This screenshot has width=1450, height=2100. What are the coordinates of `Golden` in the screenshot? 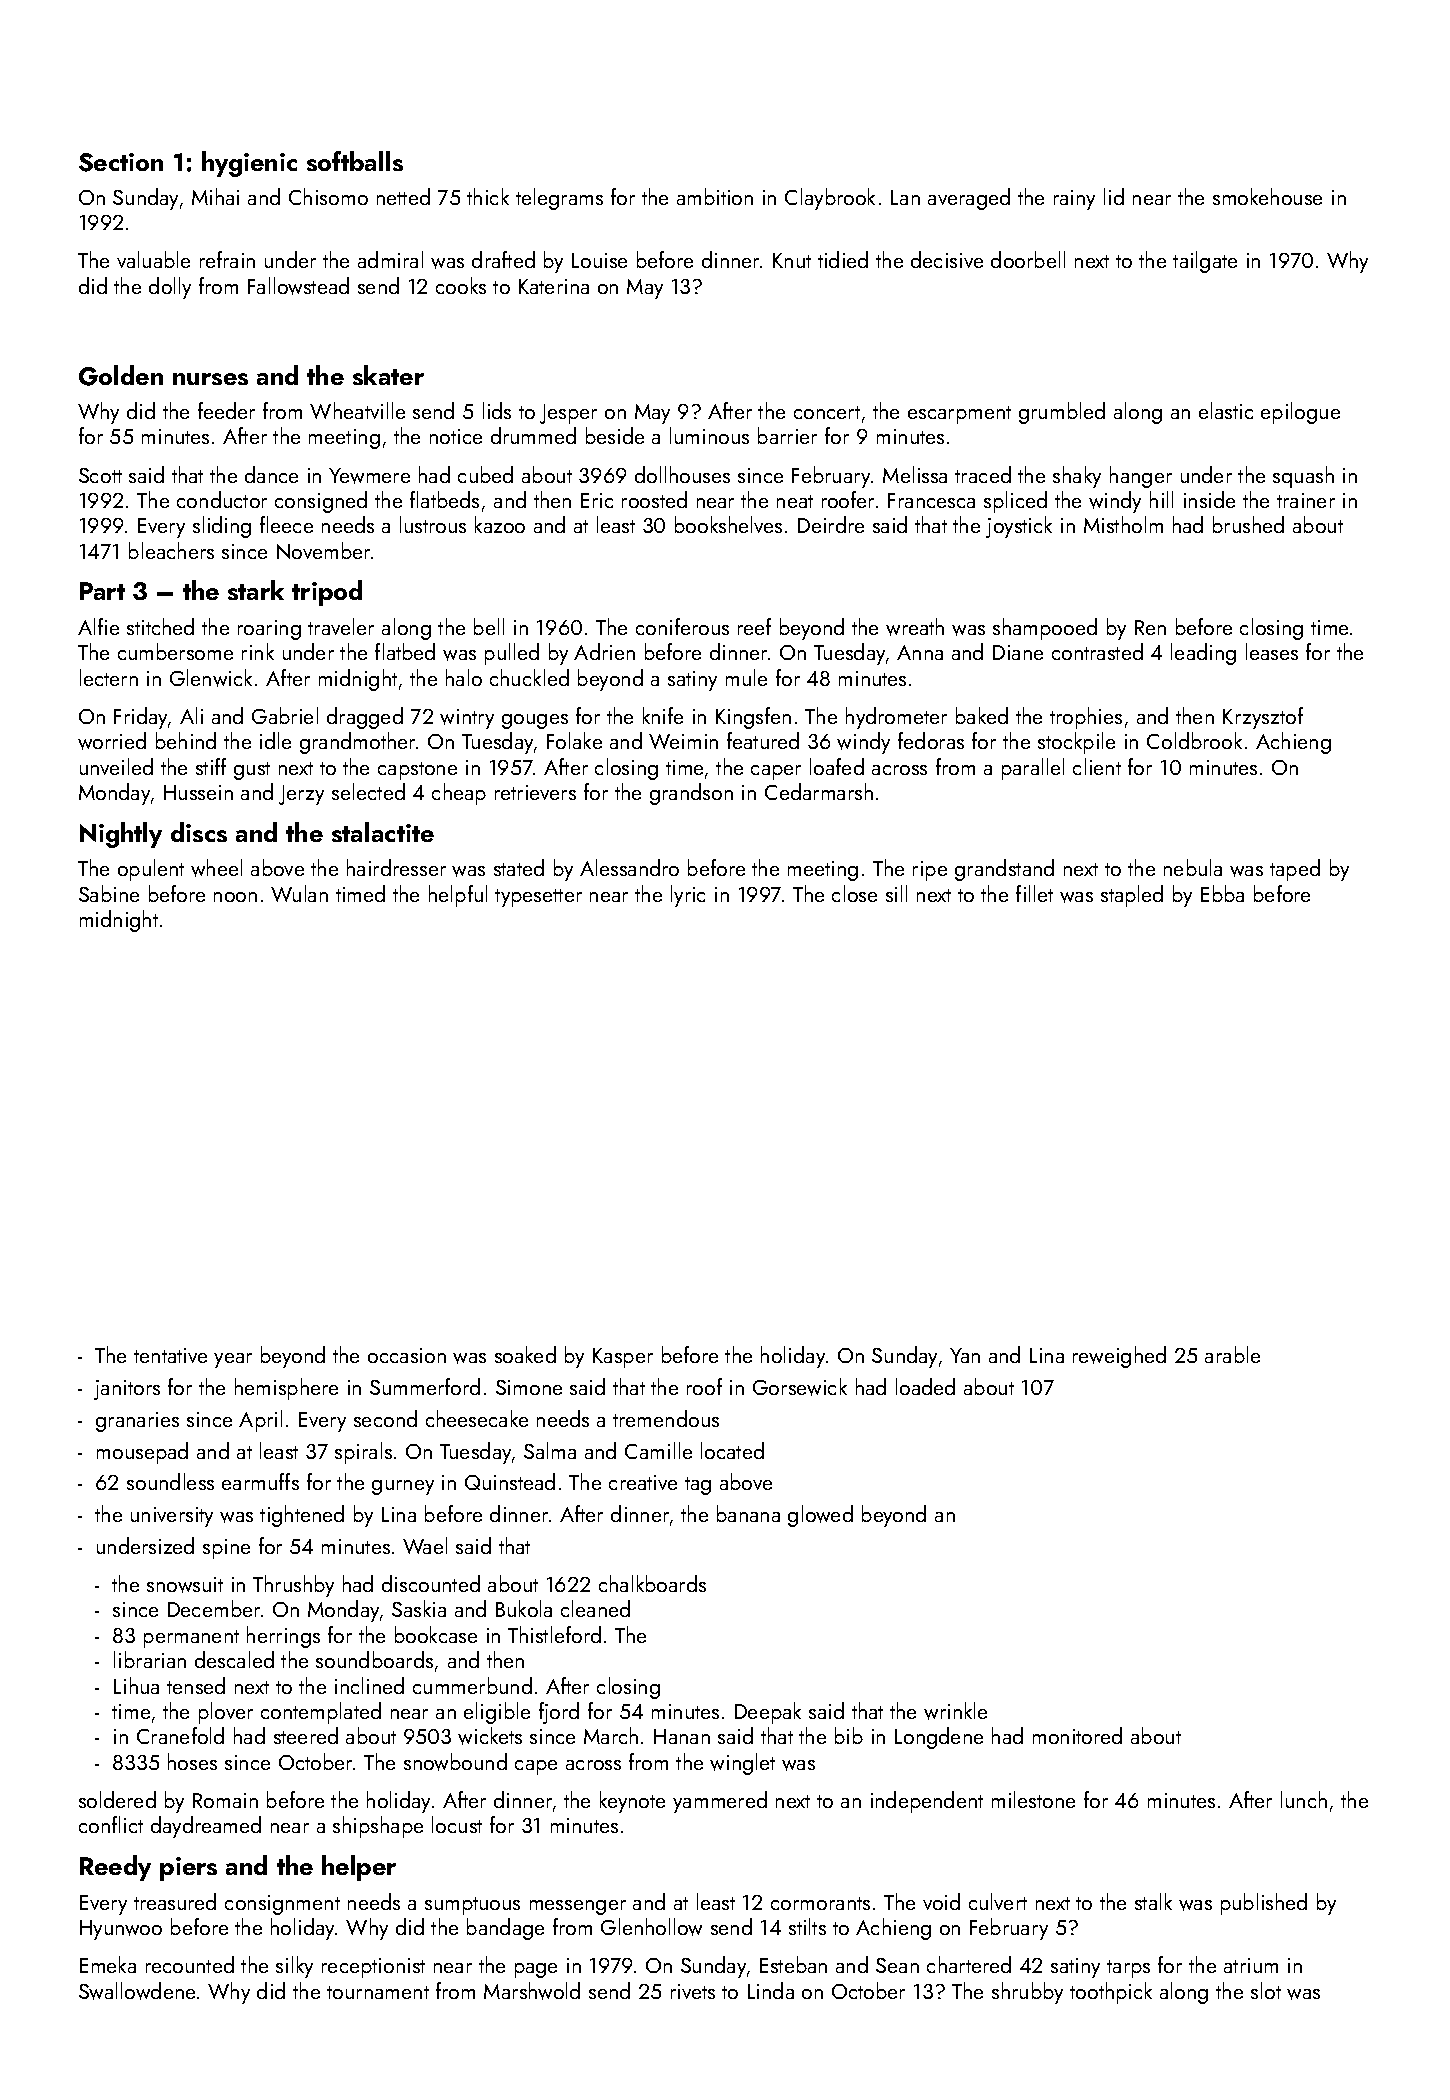 It's located at (121, 375).
